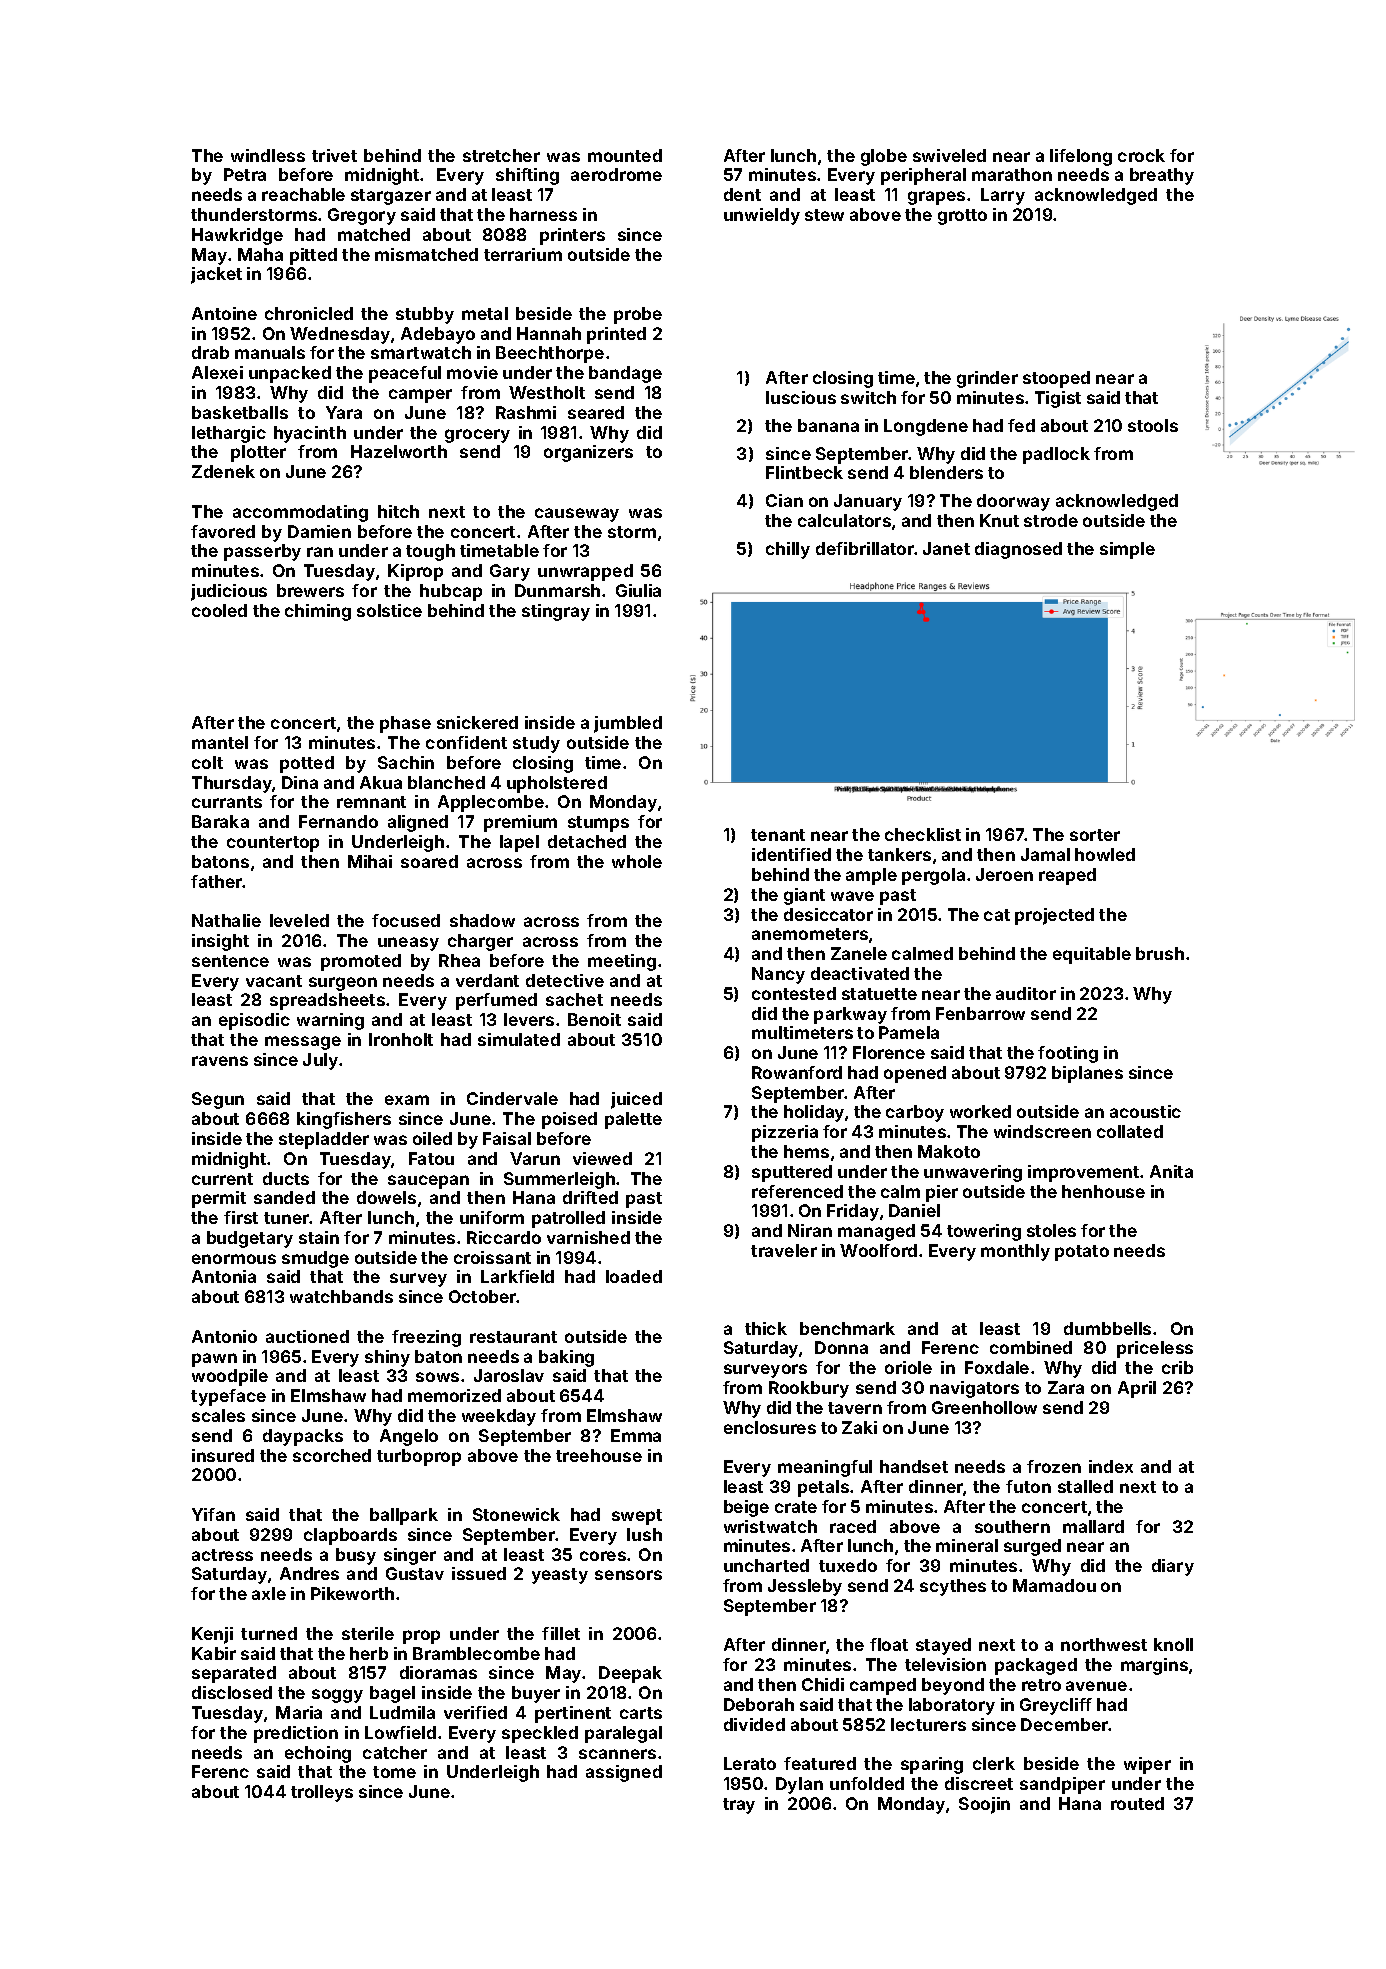  What do you see at coordinates (622, 962) in the screenshot?
I see `meeting` at bounding box center [622, 962].
